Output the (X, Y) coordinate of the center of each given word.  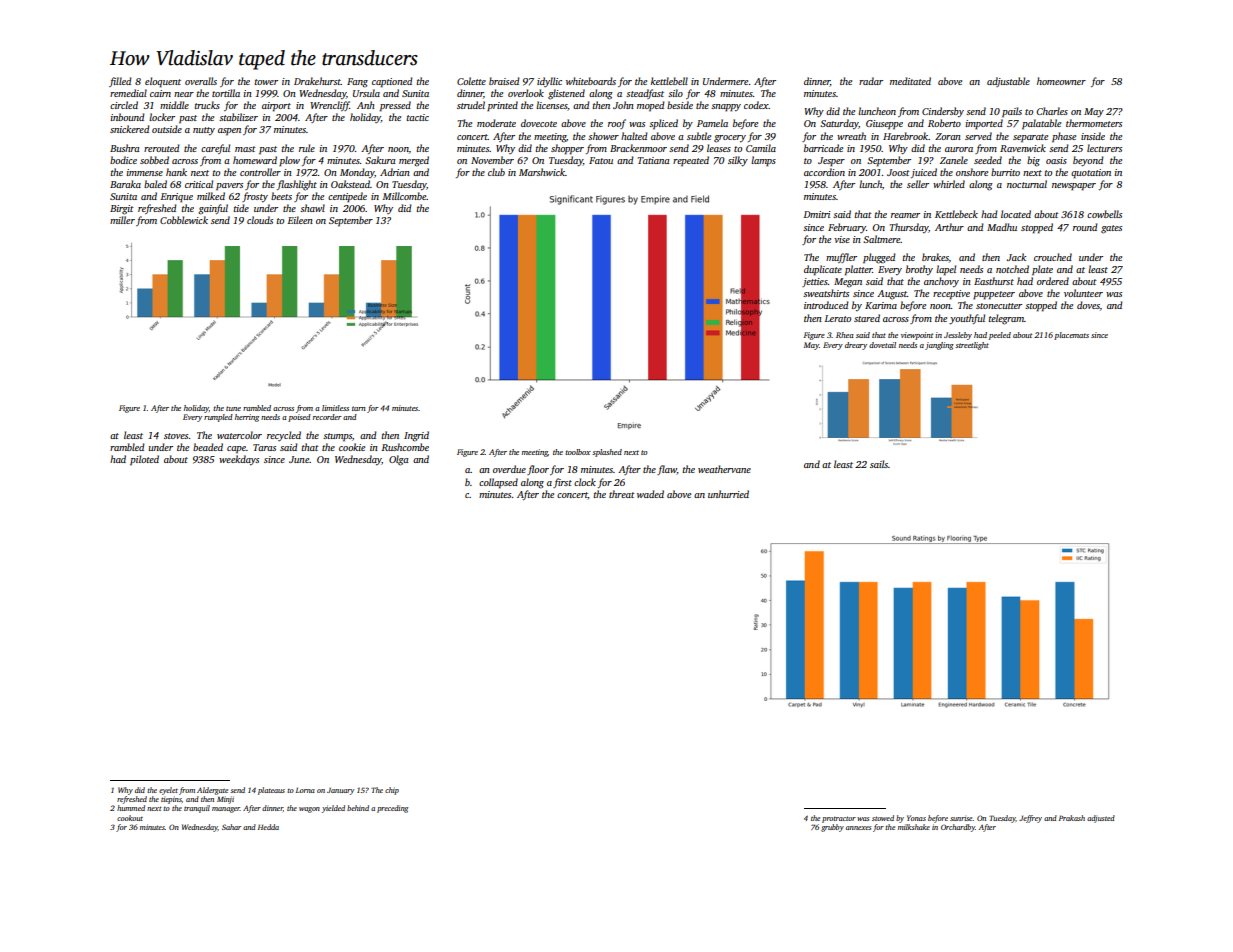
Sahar (231, 827)
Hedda (268, 827)
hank (176, 172)
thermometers (1094, 123)
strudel (471, 105)
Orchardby (958, 828)
